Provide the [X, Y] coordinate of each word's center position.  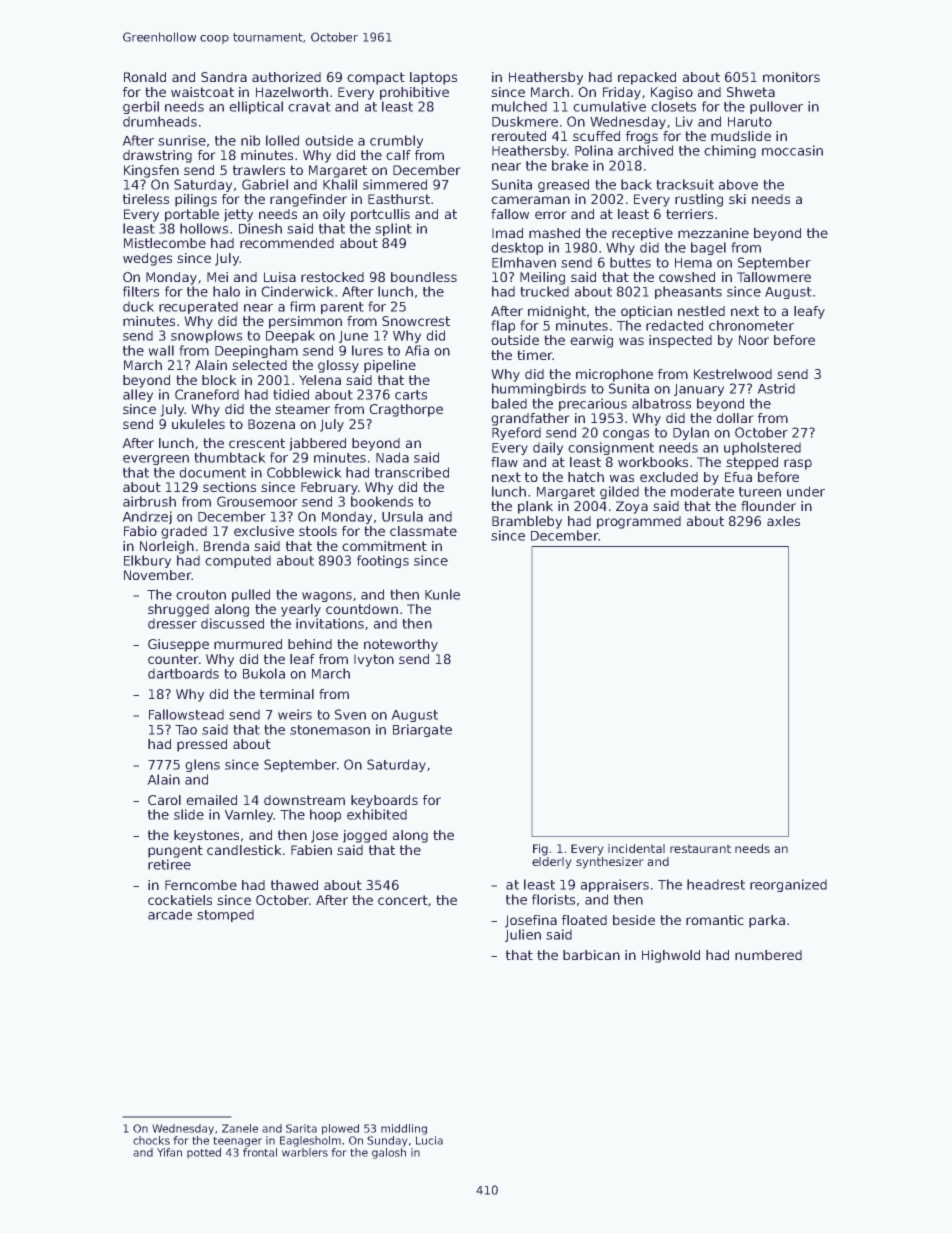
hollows [204, 228]
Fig [540, 850]
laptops [433, 78]
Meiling [542, 278]
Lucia [429, 1140]
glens [202, 765]
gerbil [141, 107]
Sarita [301, 1128]
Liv [684, 121]
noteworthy [401, 645]
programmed [639, 522]
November [157, 575]
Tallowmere [774, 277]
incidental [636, 848]
